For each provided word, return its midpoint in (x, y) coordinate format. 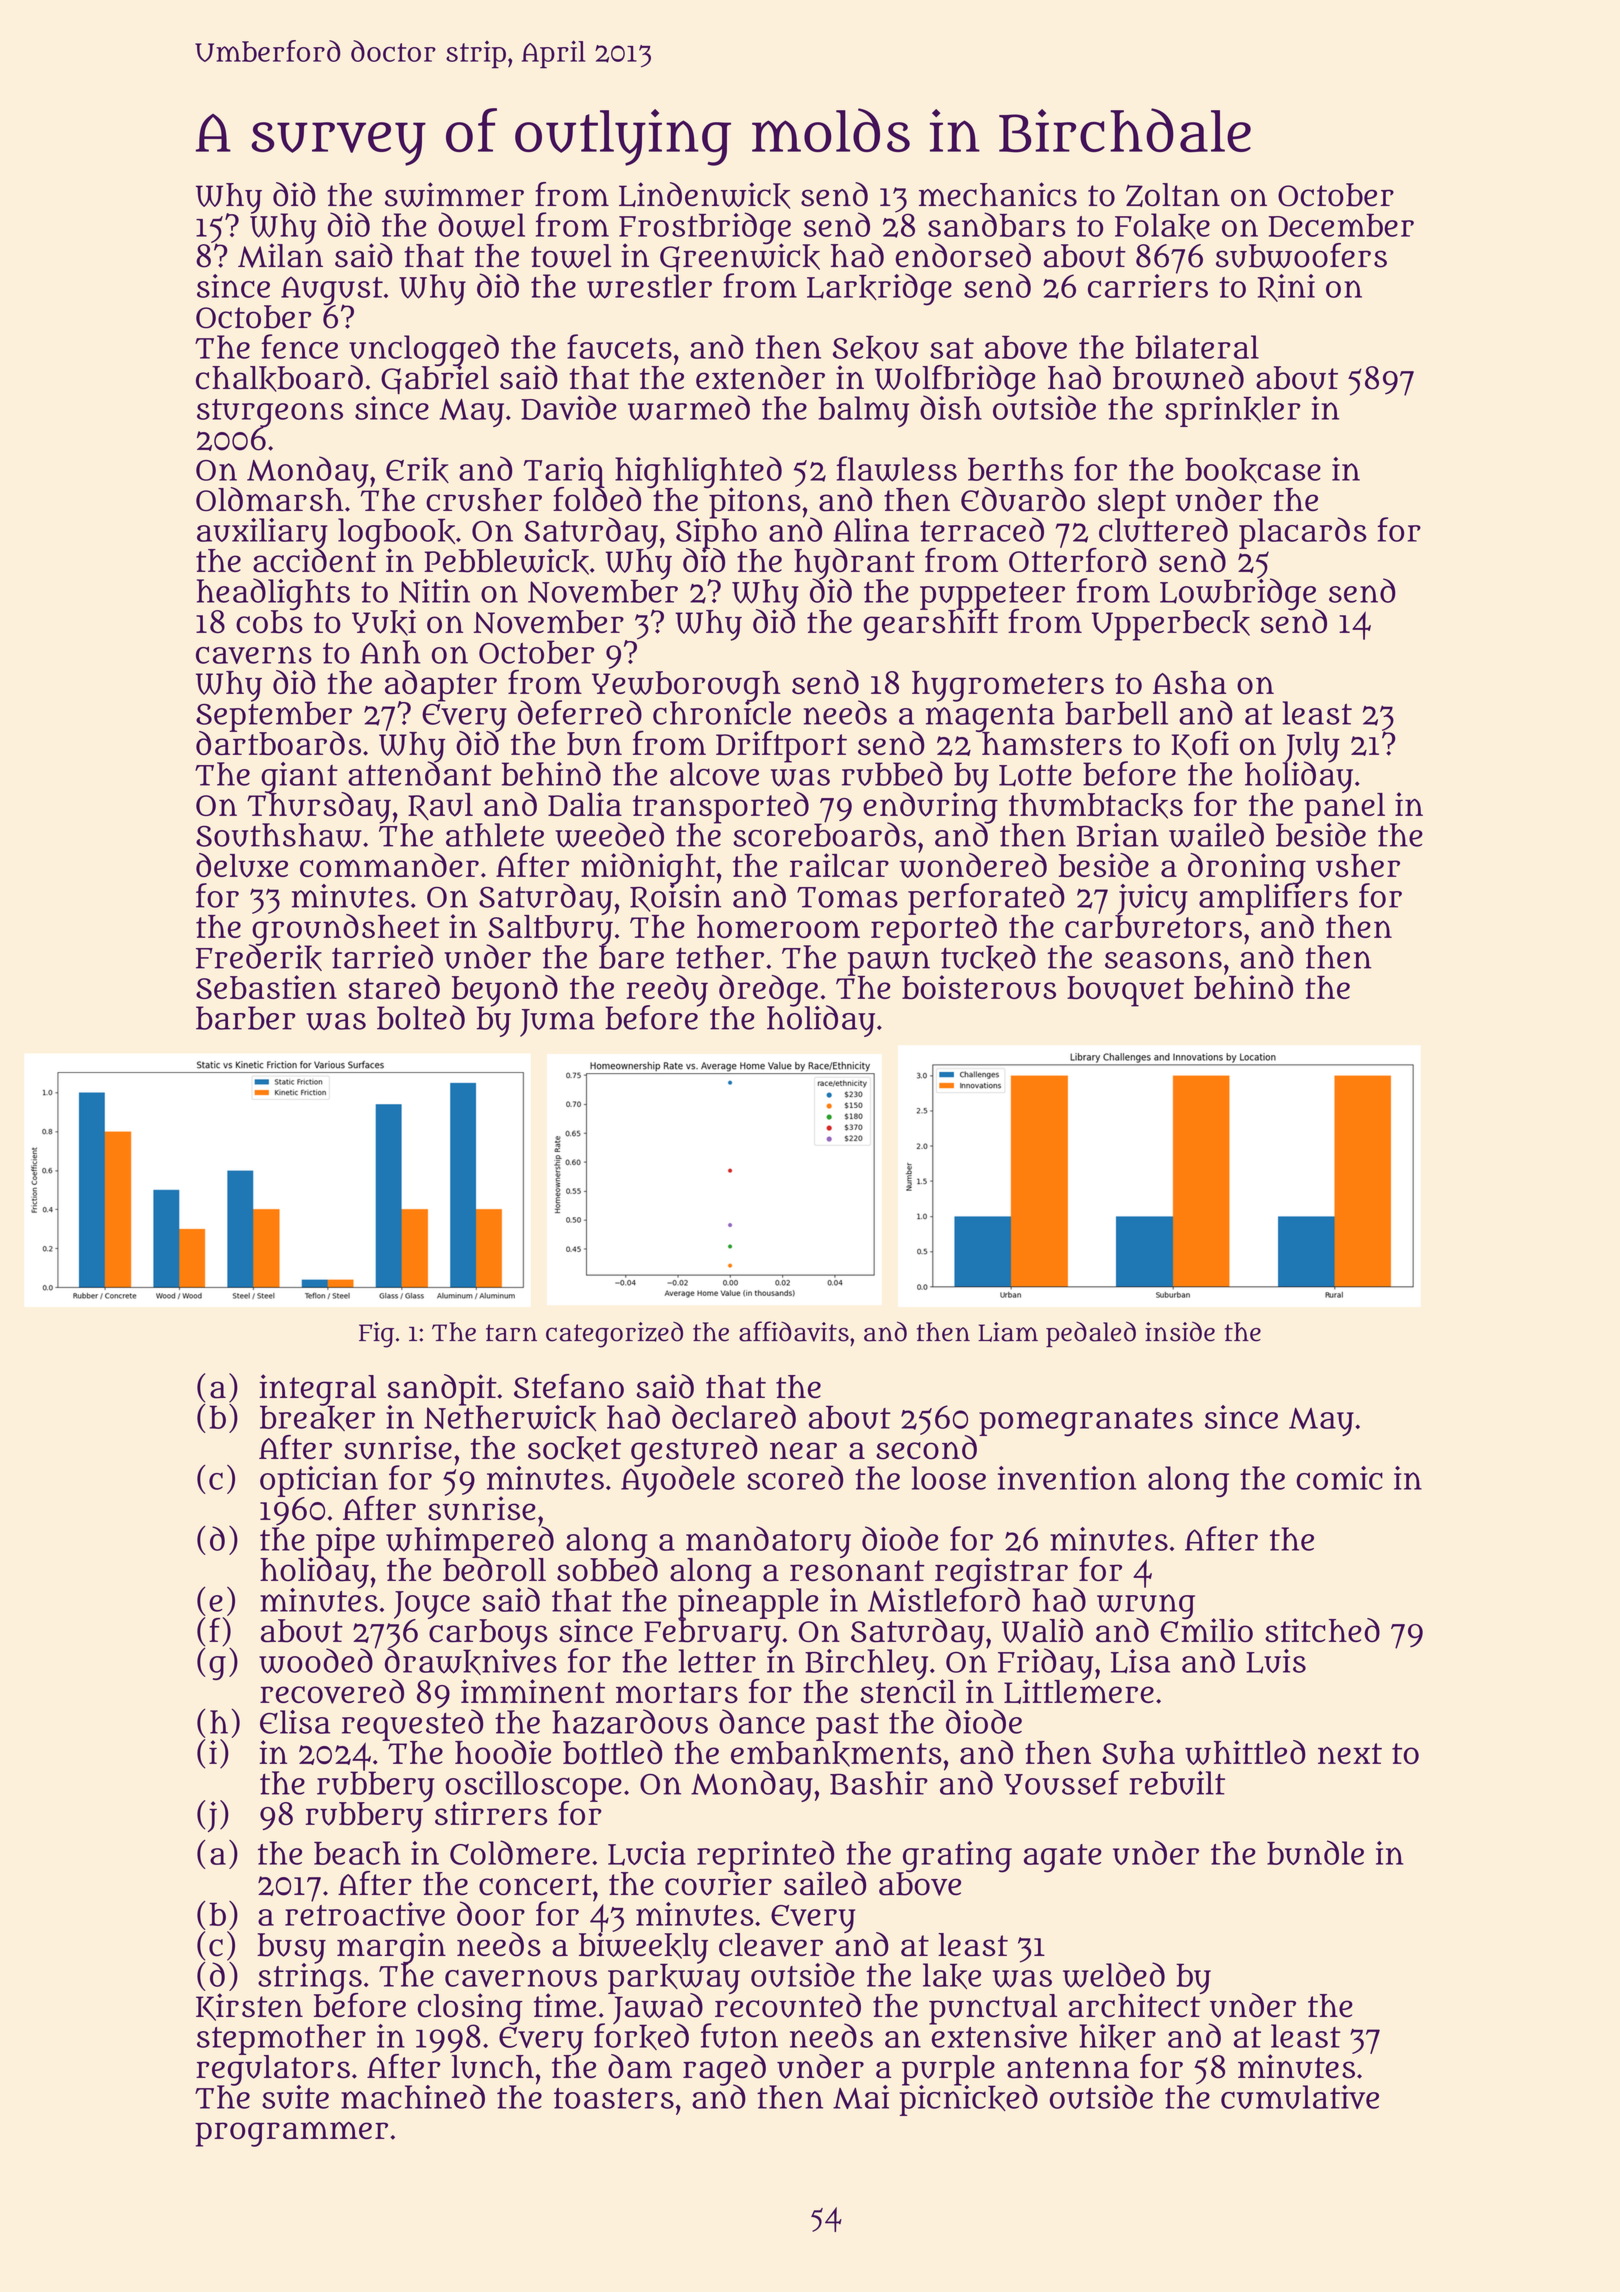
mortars (677, 1693)
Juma (557, 1023)
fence (300, 346)
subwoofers (1301, 255)
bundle (1315, 1852)
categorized (614, 1335)
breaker (317, 1418)
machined (413, 2096)
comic (1339, 1478)
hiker (1117, 2037)
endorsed (963, 255)
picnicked (968, 2100)
